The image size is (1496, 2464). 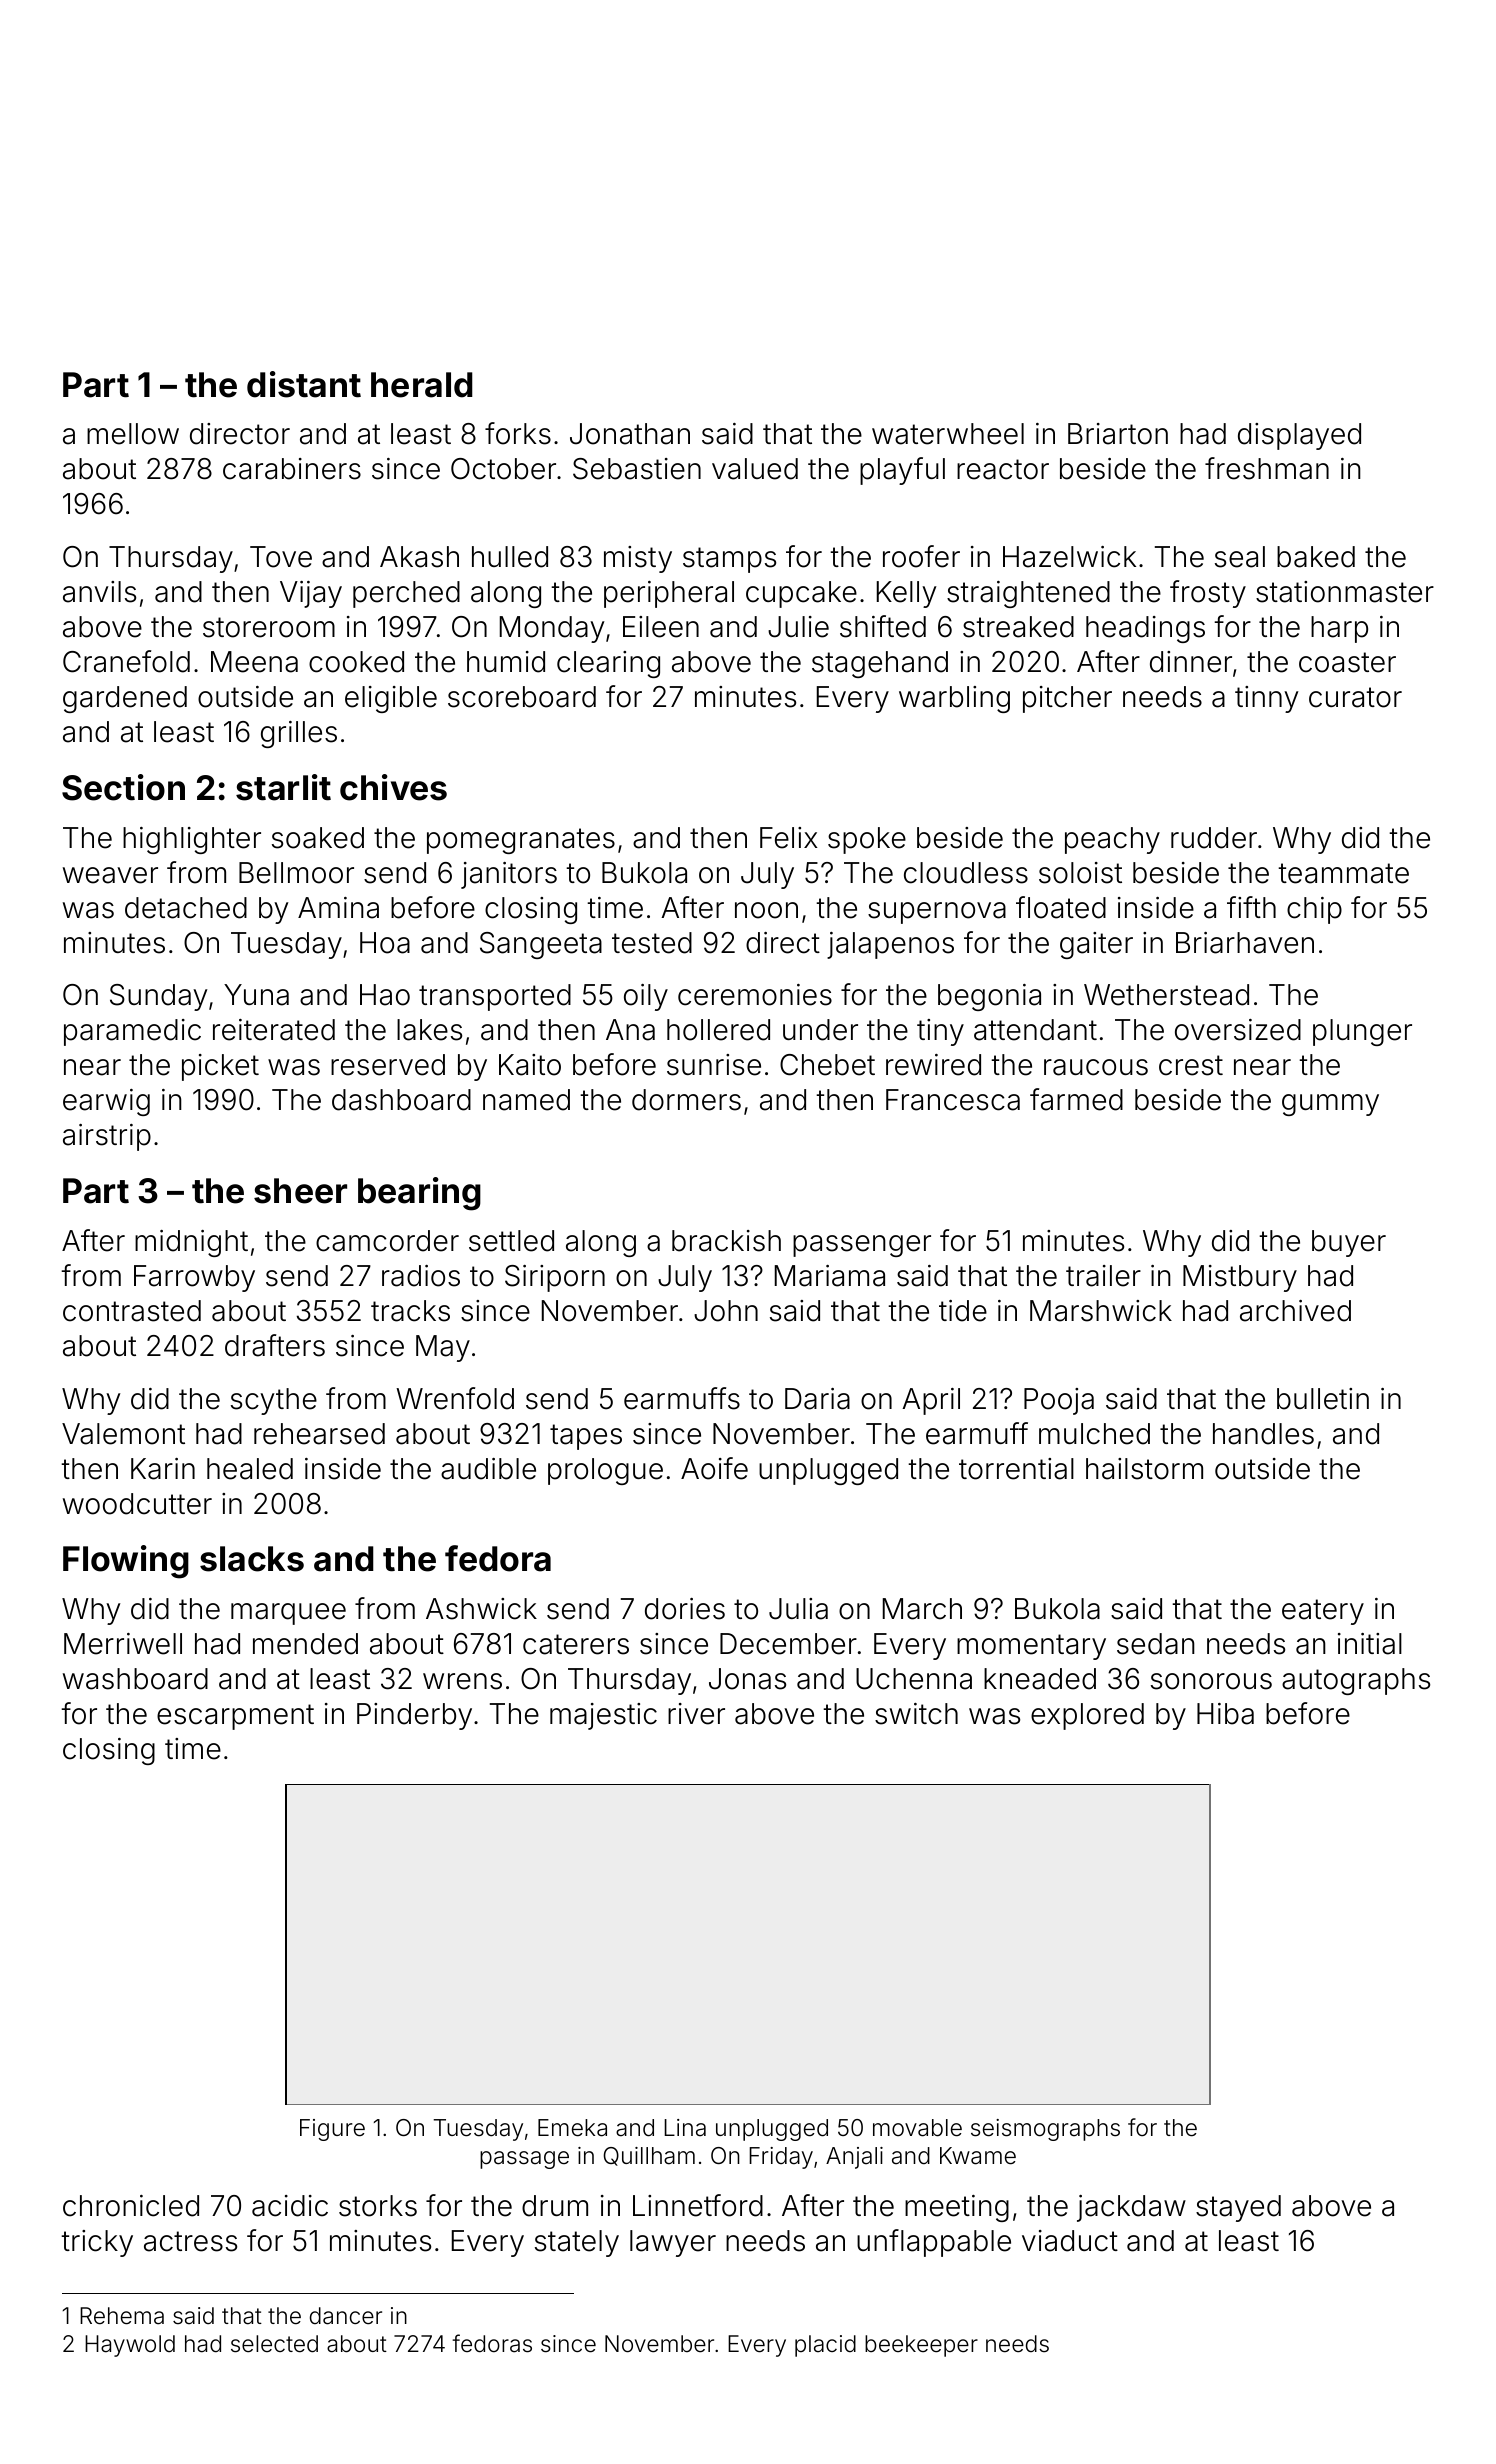 I want to click on bulletin, so click(x=1323, y=1399).
